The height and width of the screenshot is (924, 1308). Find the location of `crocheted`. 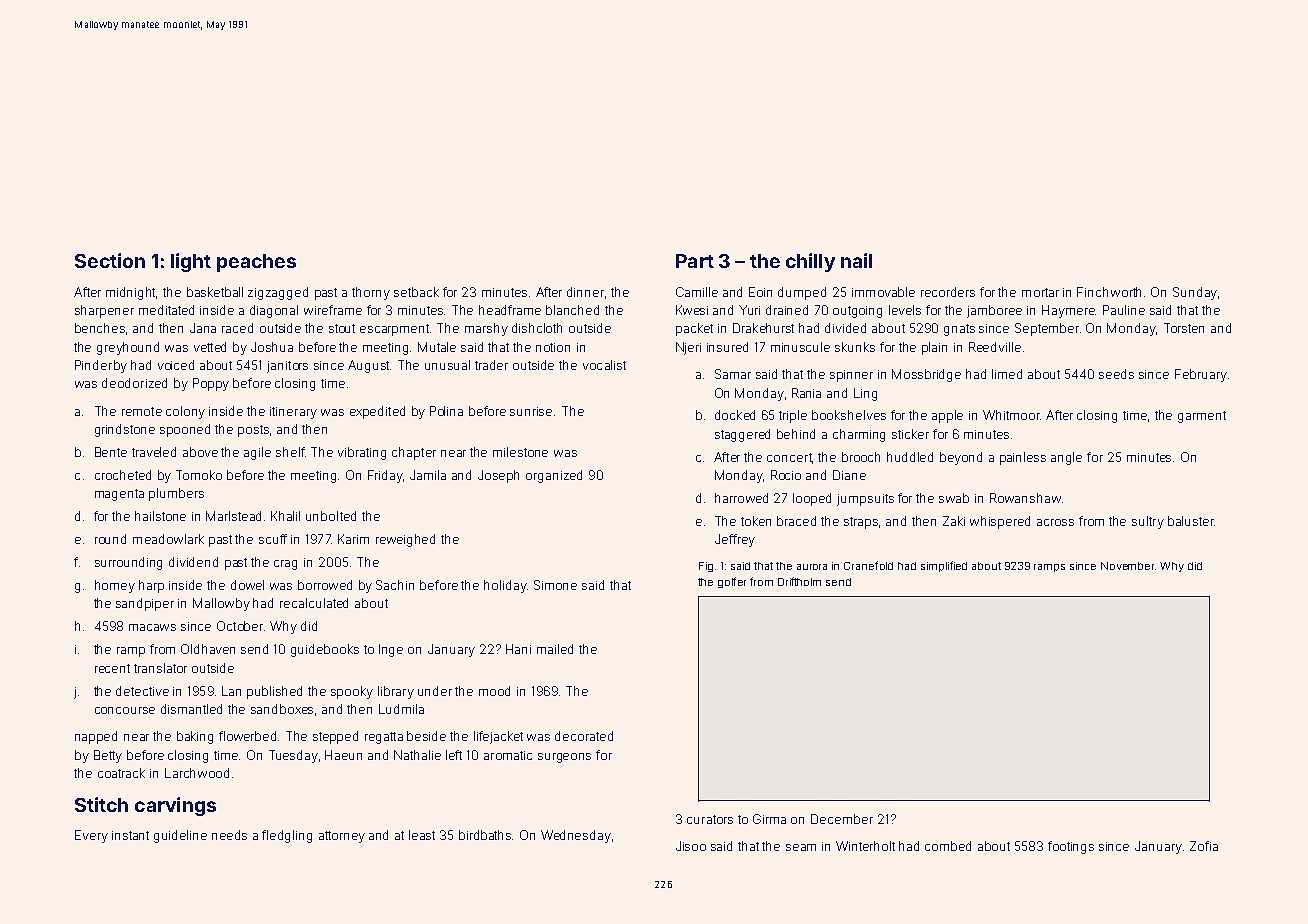

crocheted is located at coordinates (123, 475).
